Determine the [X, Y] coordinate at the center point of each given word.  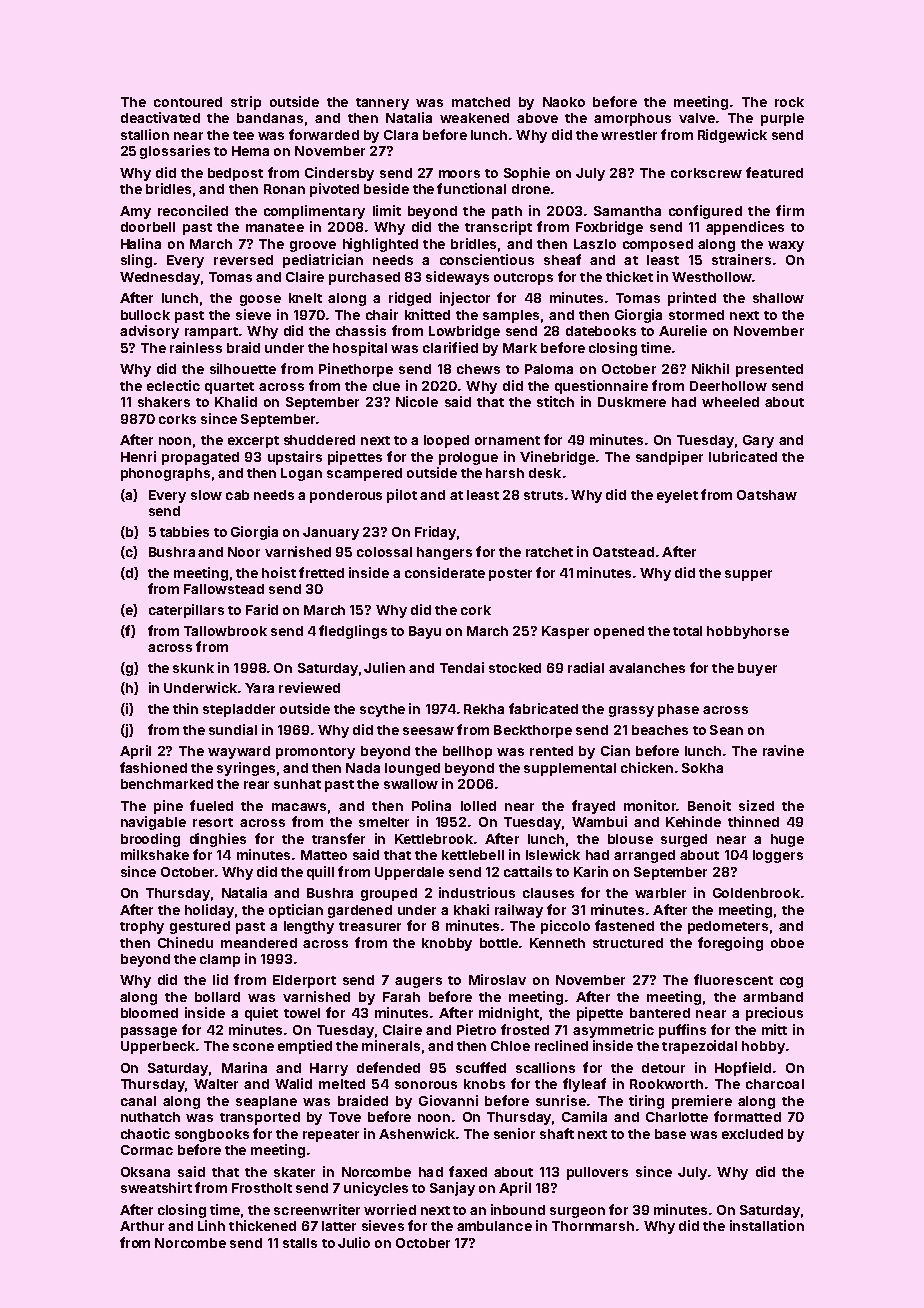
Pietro [476, 1029]
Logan [301, 474]
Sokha [702, 768]
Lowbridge [464, 332]
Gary [758, 441]
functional [471, 188]
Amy [135, 212]
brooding [150, 840]
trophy [142, 927]
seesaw [428, 731]
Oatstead [623, 552]
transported [260, 1118]
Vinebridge [557, 458]
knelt [305, 298]
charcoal [775, 1084]
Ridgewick [732, 136]
